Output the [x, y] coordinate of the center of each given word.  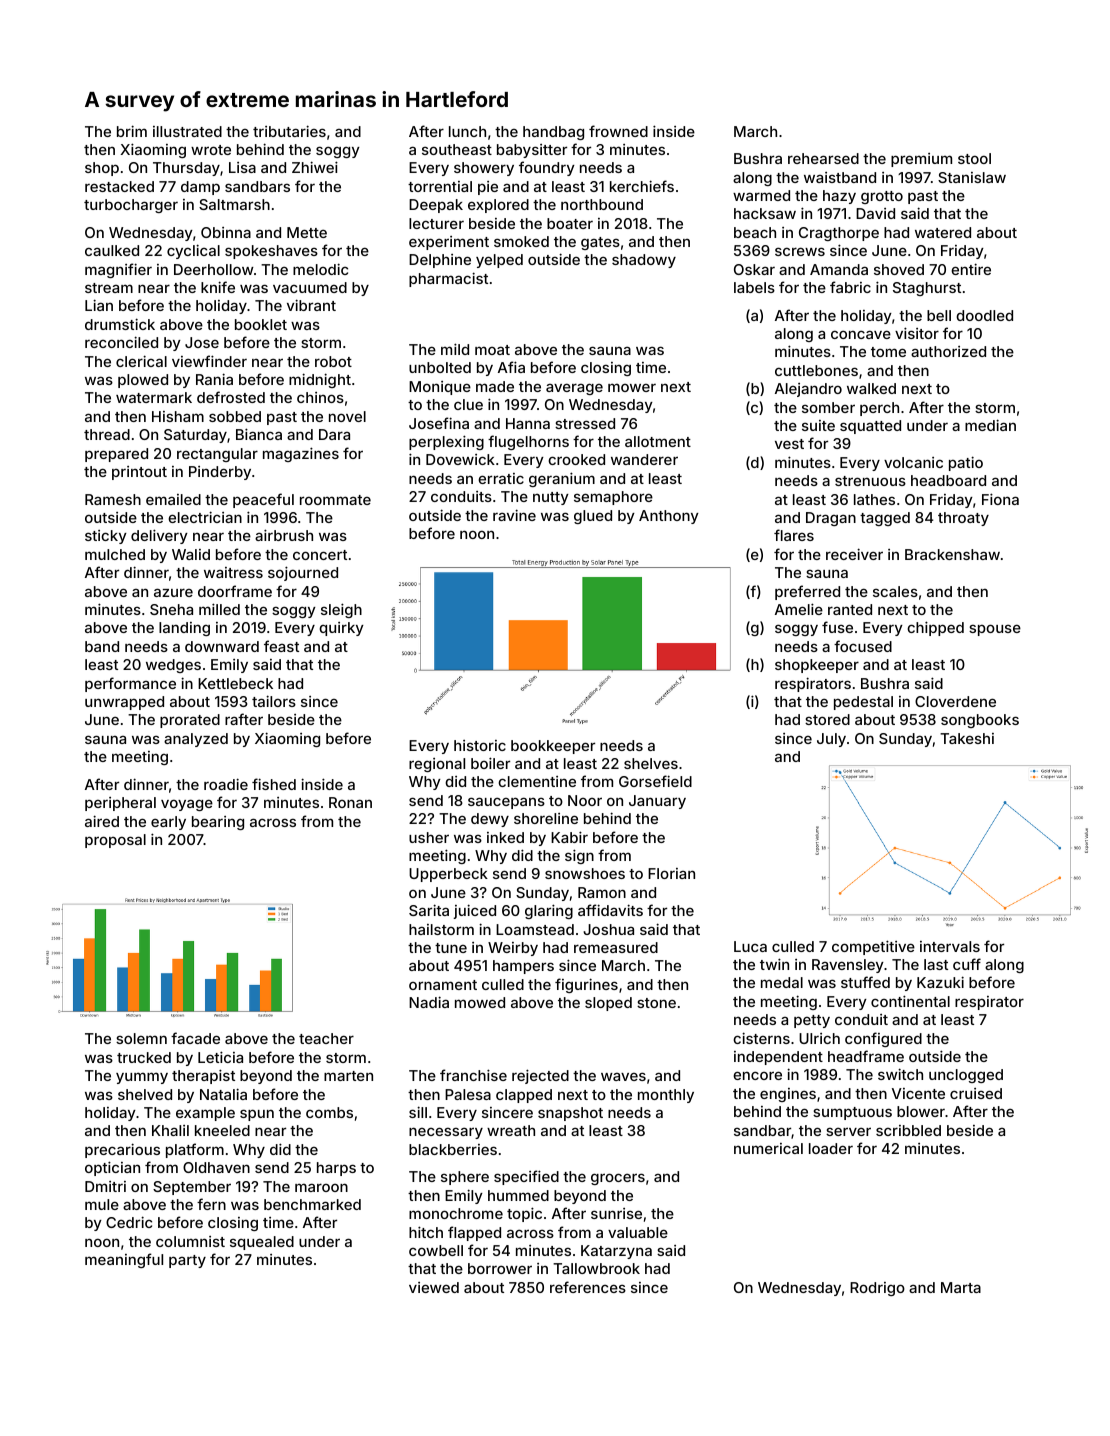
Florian [671, 873]
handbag [553, 133]
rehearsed [823, 158]
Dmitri [105, 1186]
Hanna [528, 423]
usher [429, 837]
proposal [115, 841]
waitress [233, 572]
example [205, 1114]
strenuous [870, 481]
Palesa [468, 1094]
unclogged [966, 1076]
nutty [551, 498]
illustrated [187, 131]
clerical [141, 361]
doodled [984, 315]
